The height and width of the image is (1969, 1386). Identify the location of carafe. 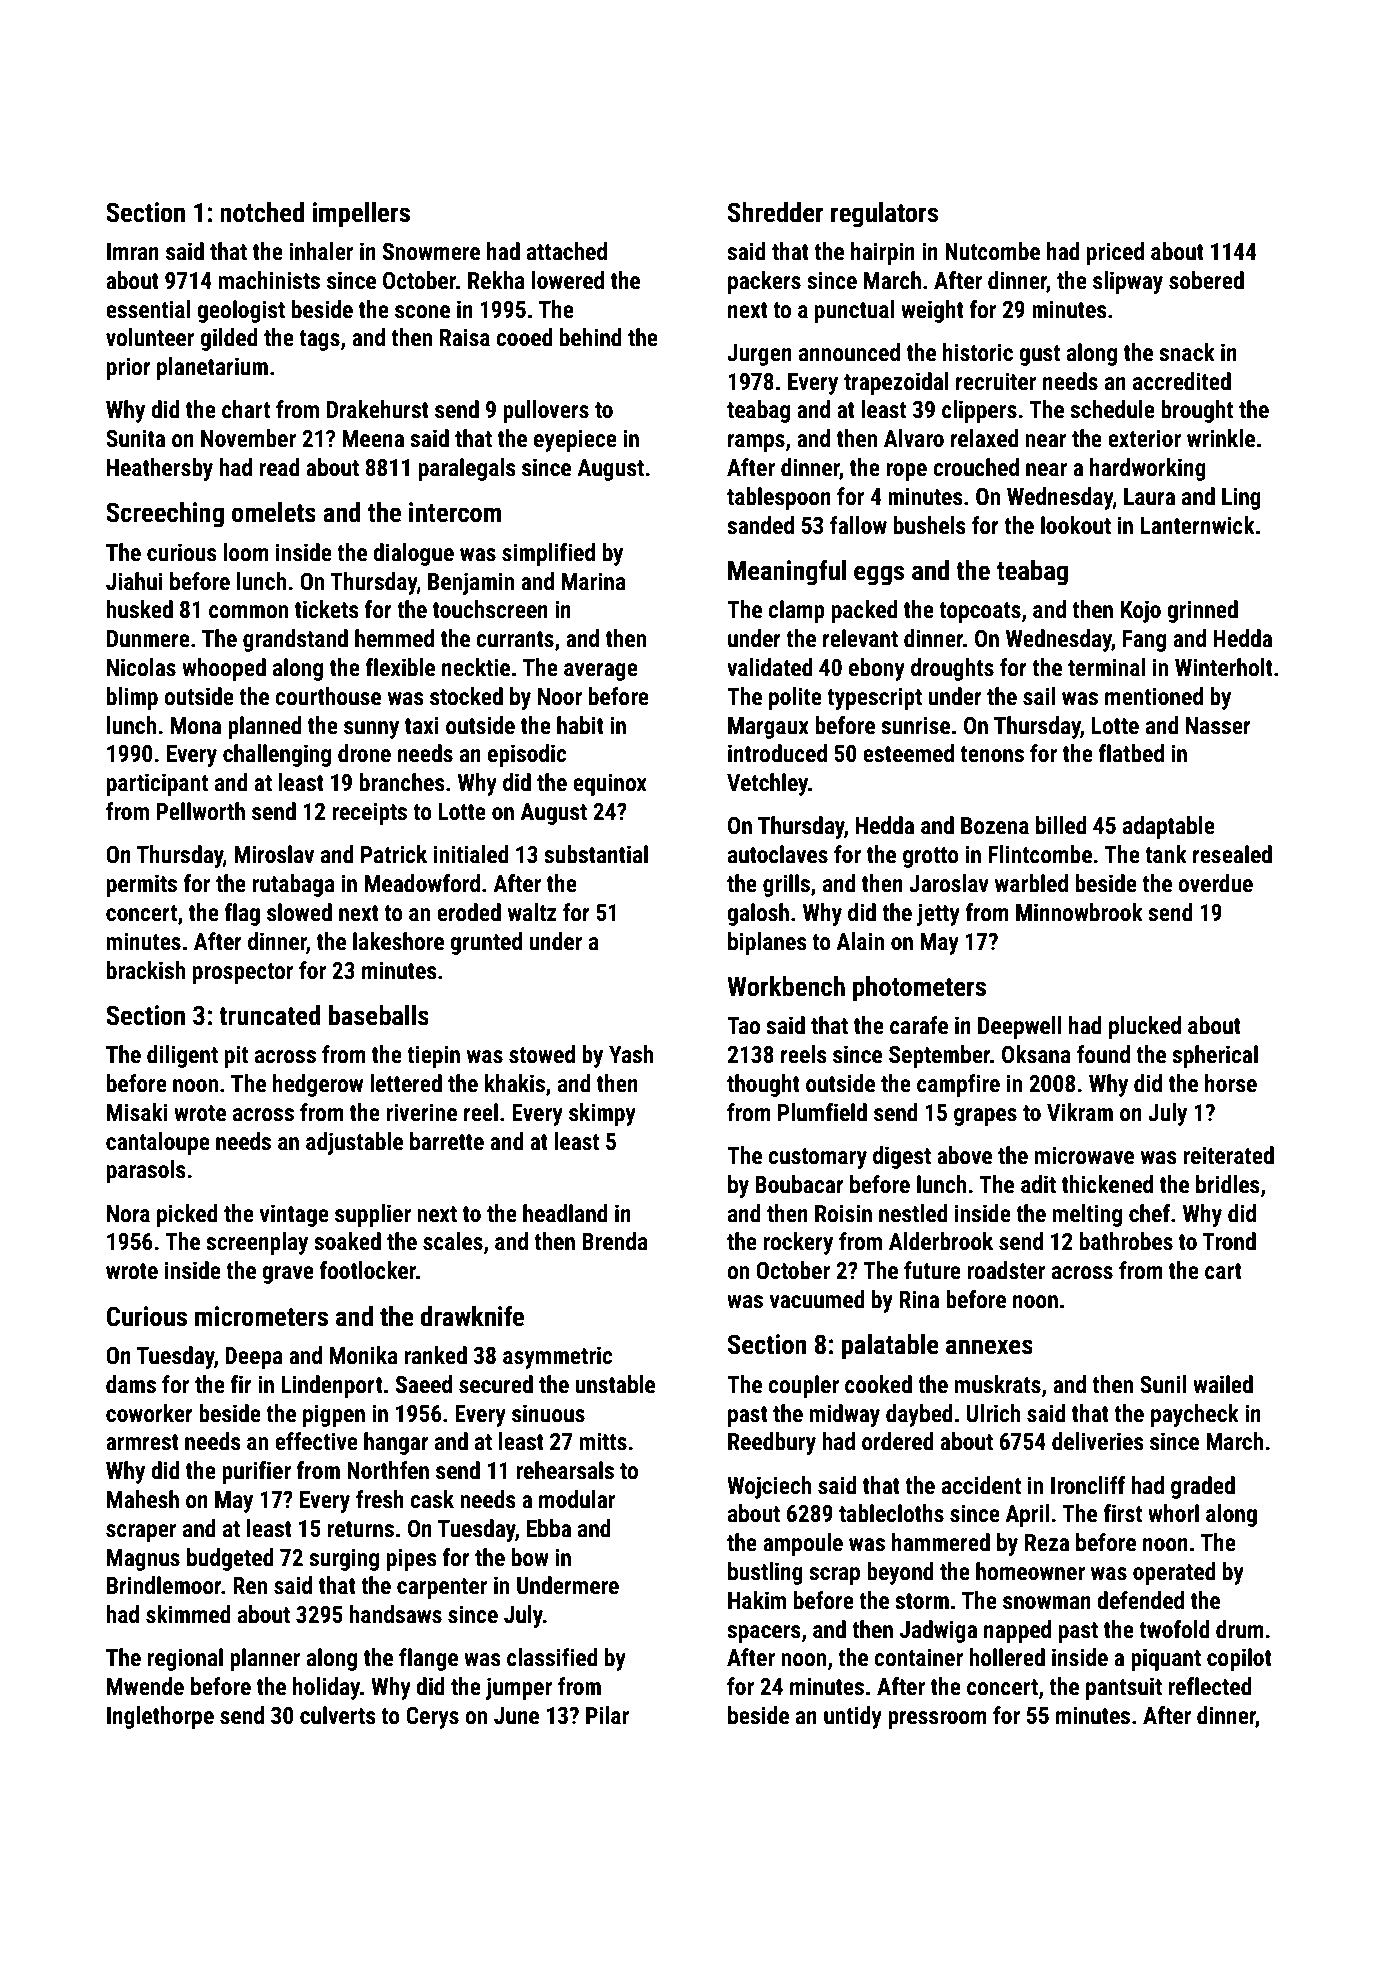
(919, 1025).
